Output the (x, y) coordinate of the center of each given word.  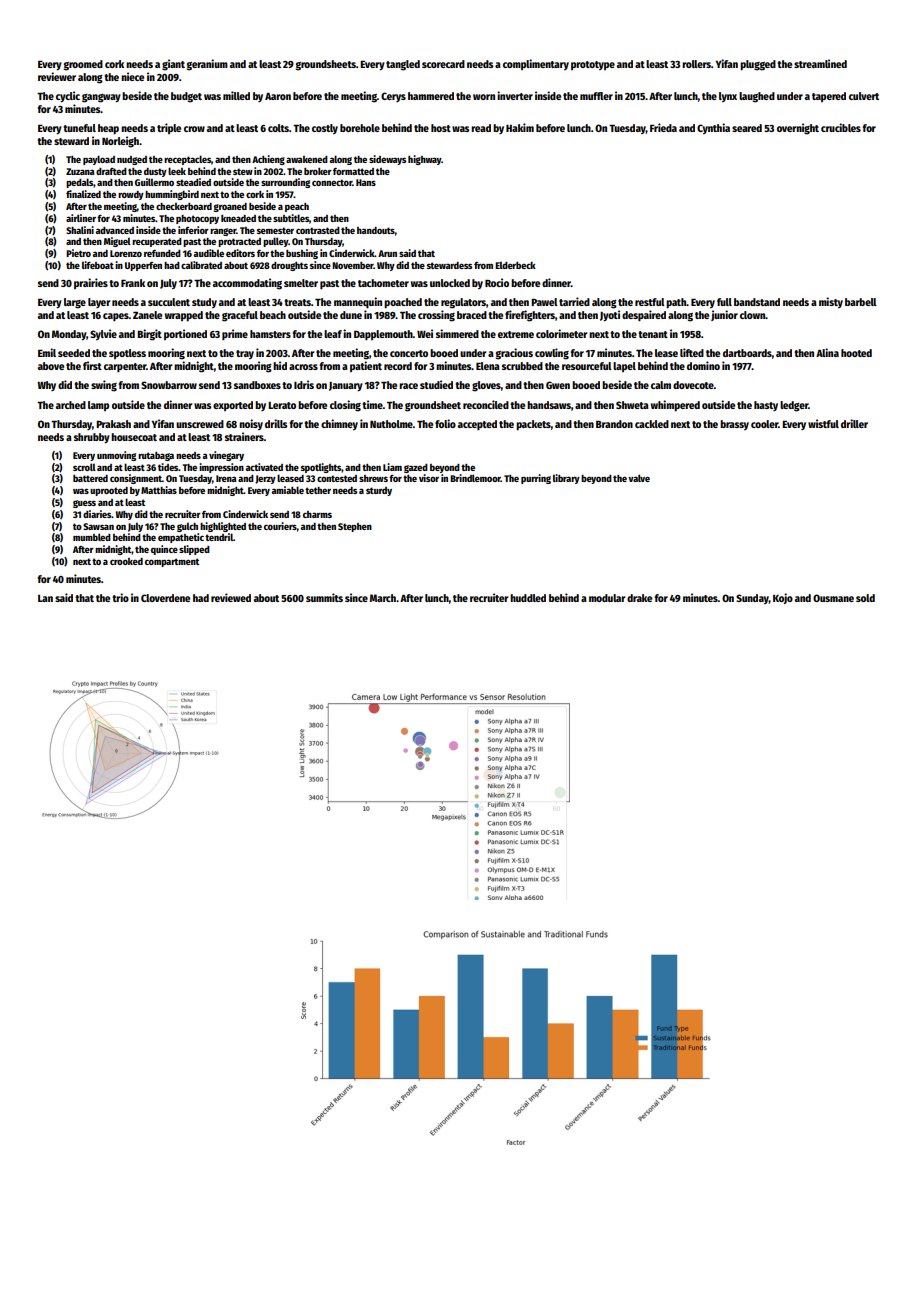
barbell (861, 302)
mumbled (92, 537)
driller (854, 423)
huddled (528, 598)
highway (425, 160)
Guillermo (154, 182)
